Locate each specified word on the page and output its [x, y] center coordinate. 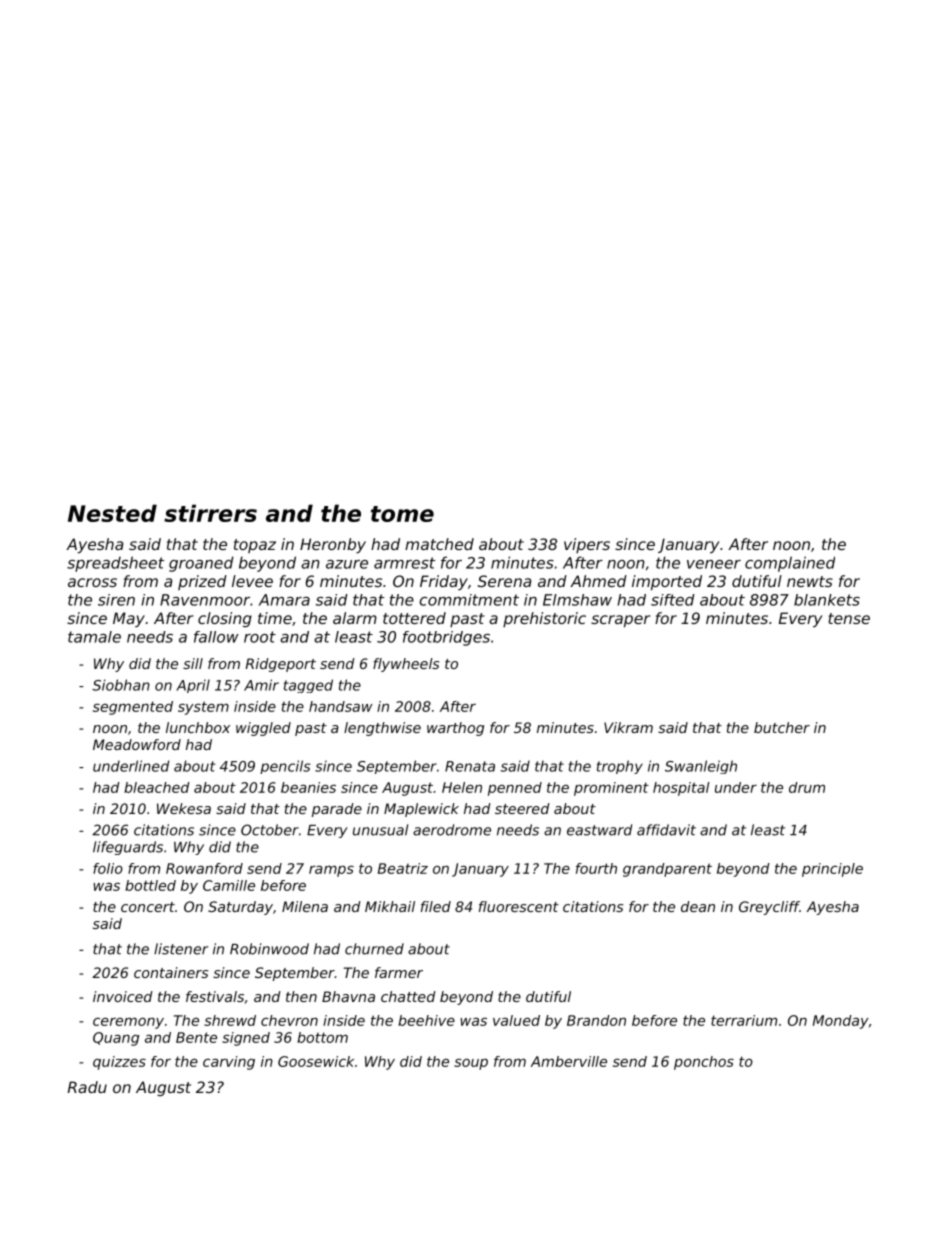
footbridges [446, 638]
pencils [285, 767]
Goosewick [316, 1061]
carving [229, 1063]
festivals [215, 996]
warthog [455, 729]
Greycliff [769, 908]
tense [849, 618]
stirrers [210, 513]
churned [374, 949]
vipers [587, 545]
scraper [621, 621]
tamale [94, 637]
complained [790, 564]
